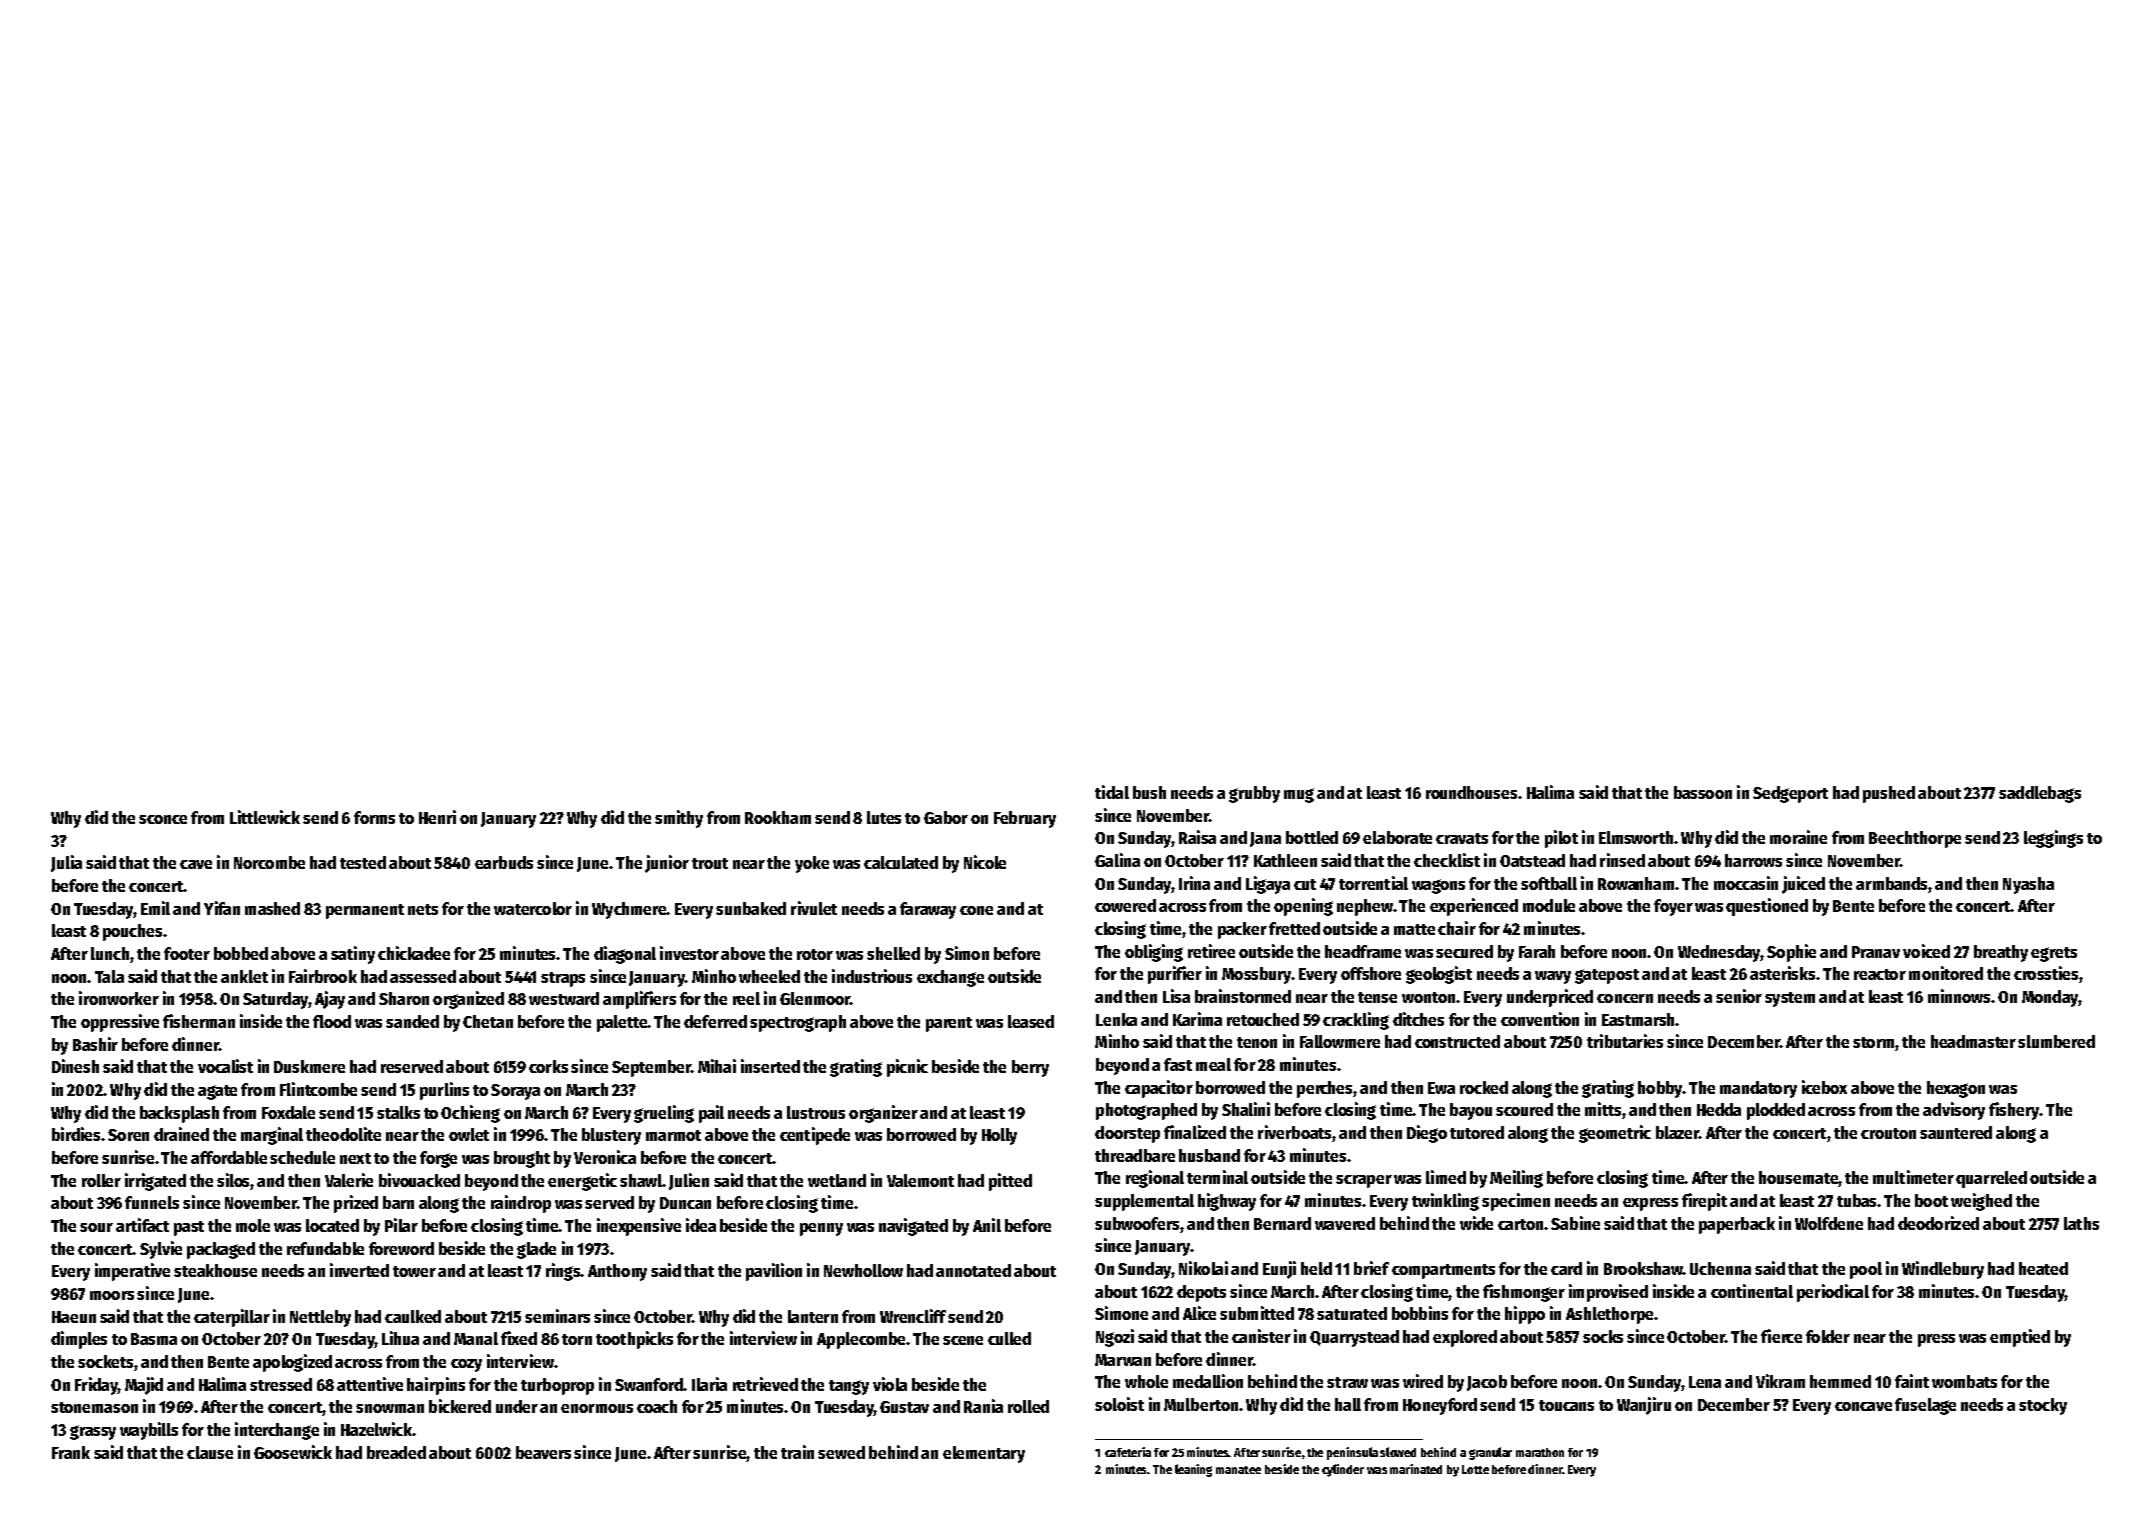 This screenshot has height=1522, width=2153. What do you see at coordinates (154, 1339) in the screenshot?
I see `Basma` at bounding box center [154, 1339].
